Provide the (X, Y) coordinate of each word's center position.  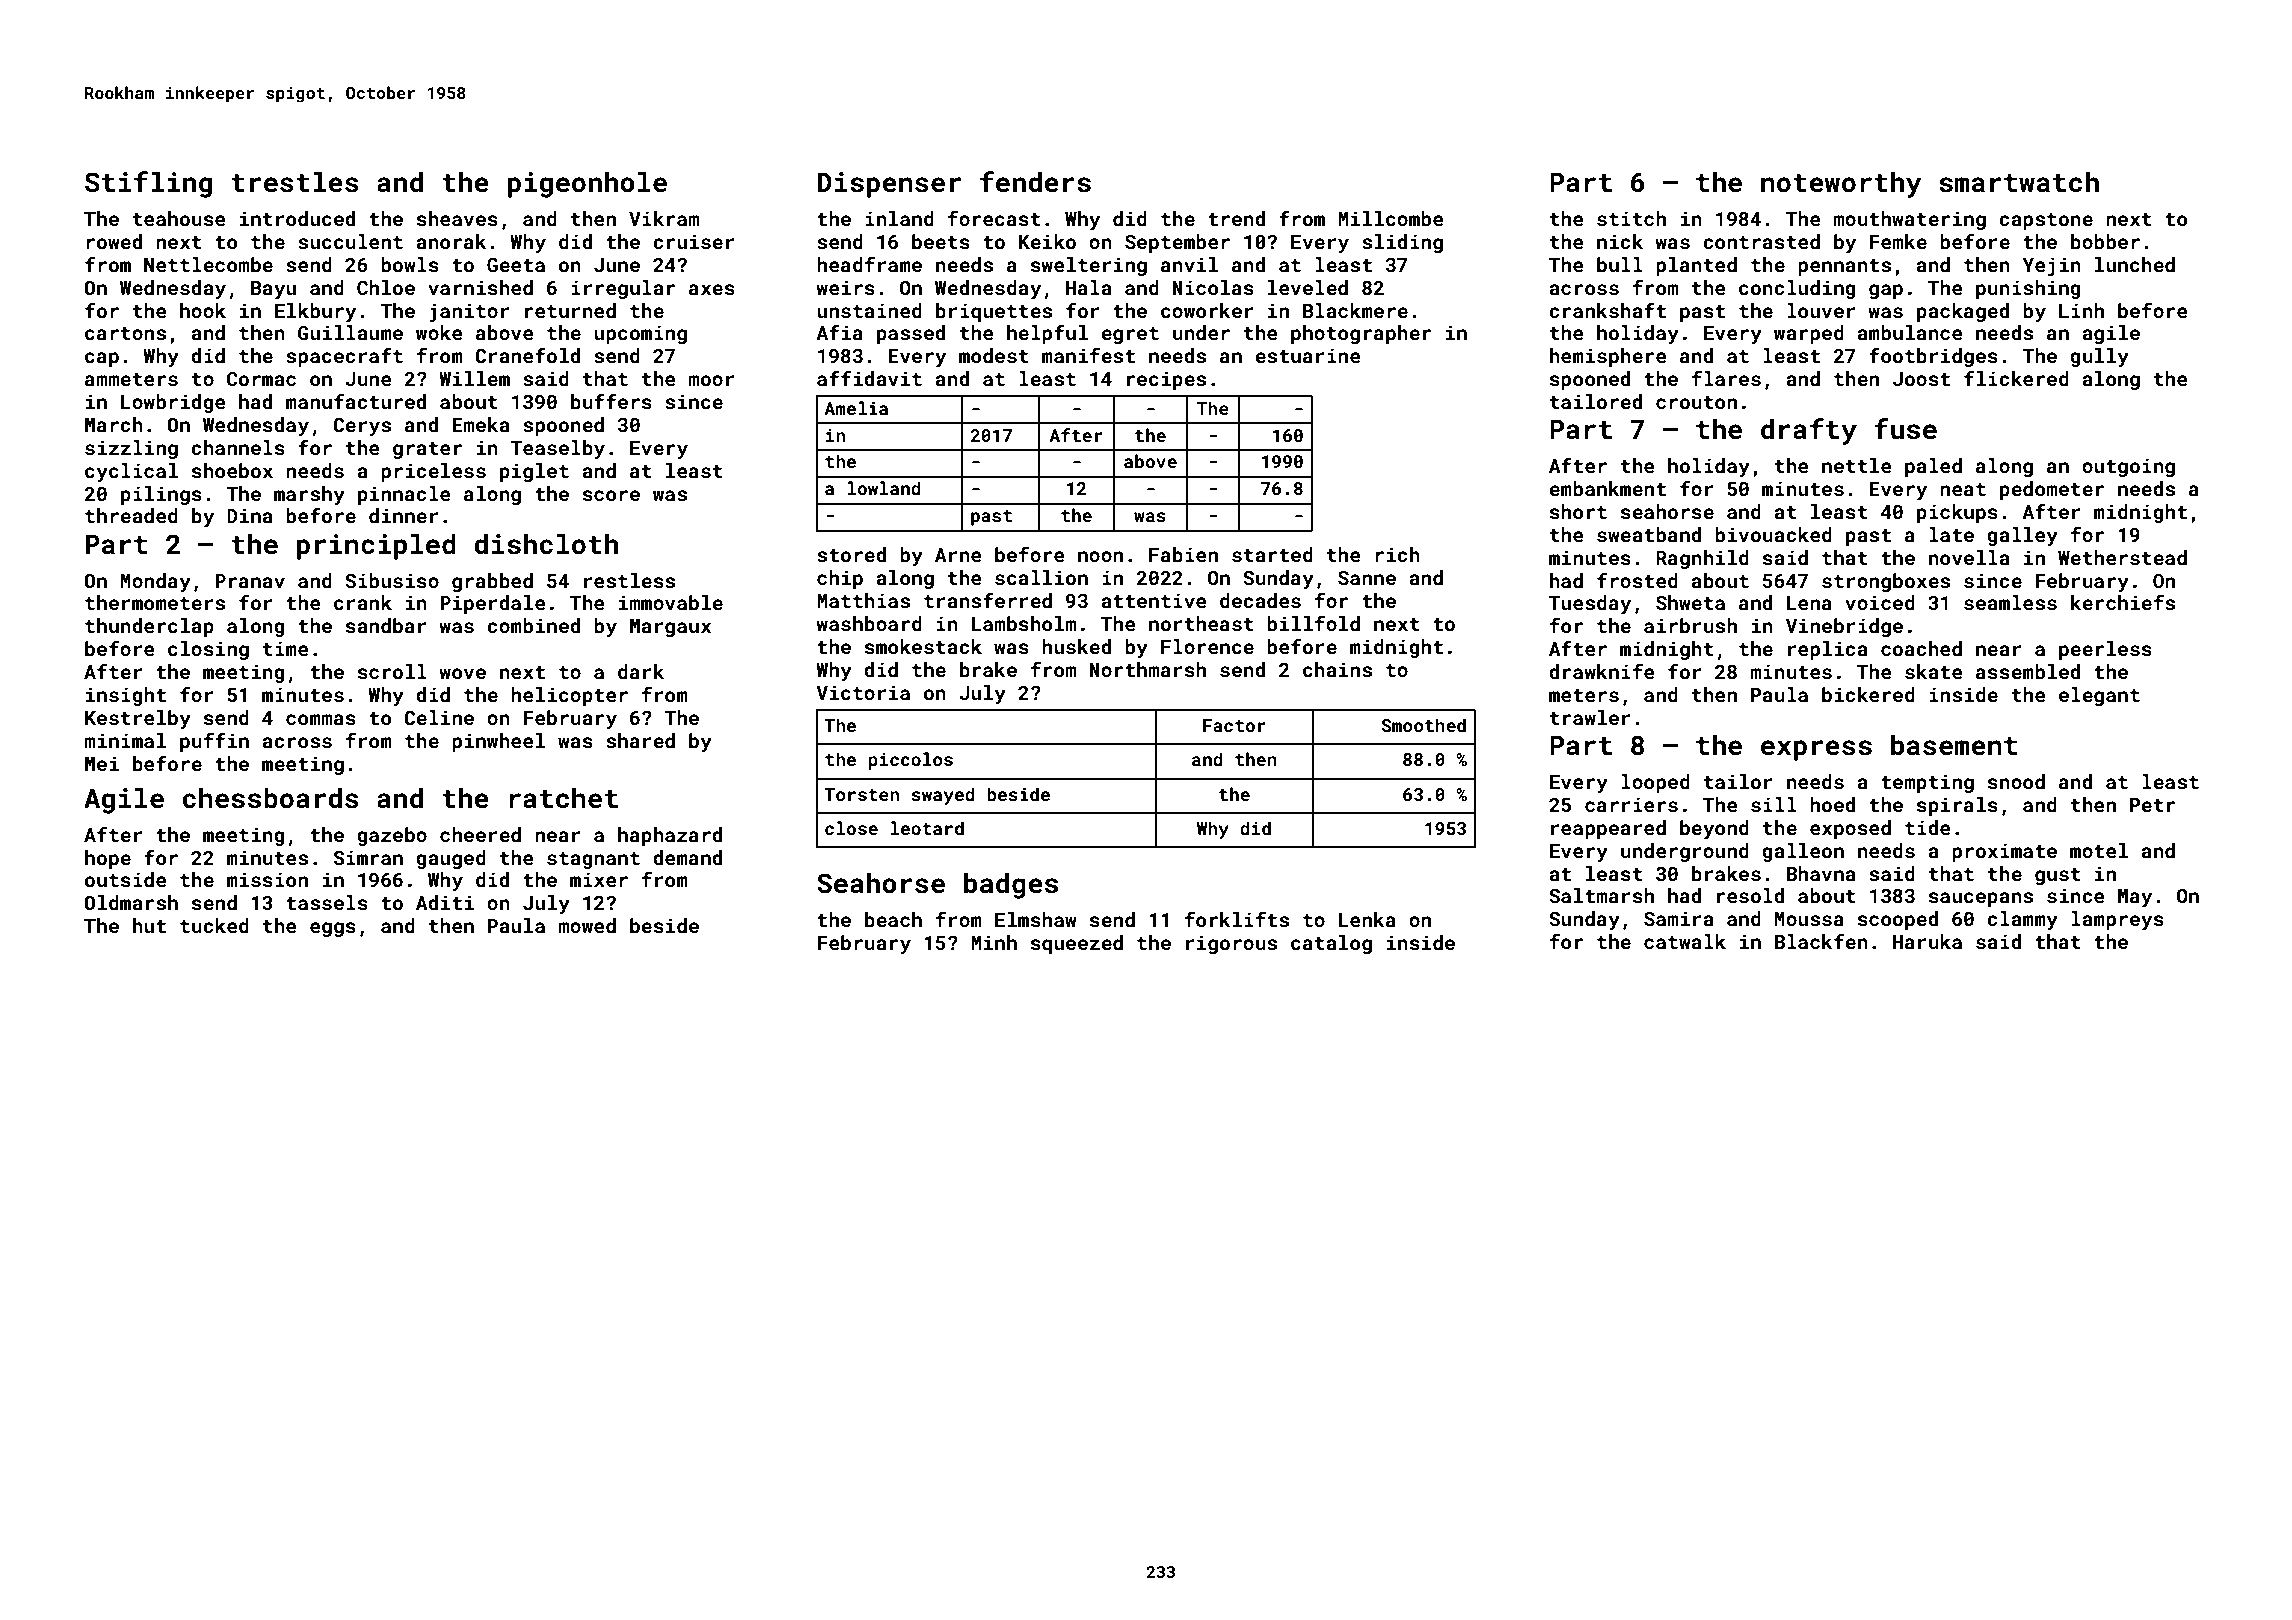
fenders (1035, 182)
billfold (1313, 623)
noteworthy (1841, 184)
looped (1655, 783)
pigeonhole (587, 184)
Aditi (445, 902)
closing (208, 650)
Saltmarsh (1601, 895)
